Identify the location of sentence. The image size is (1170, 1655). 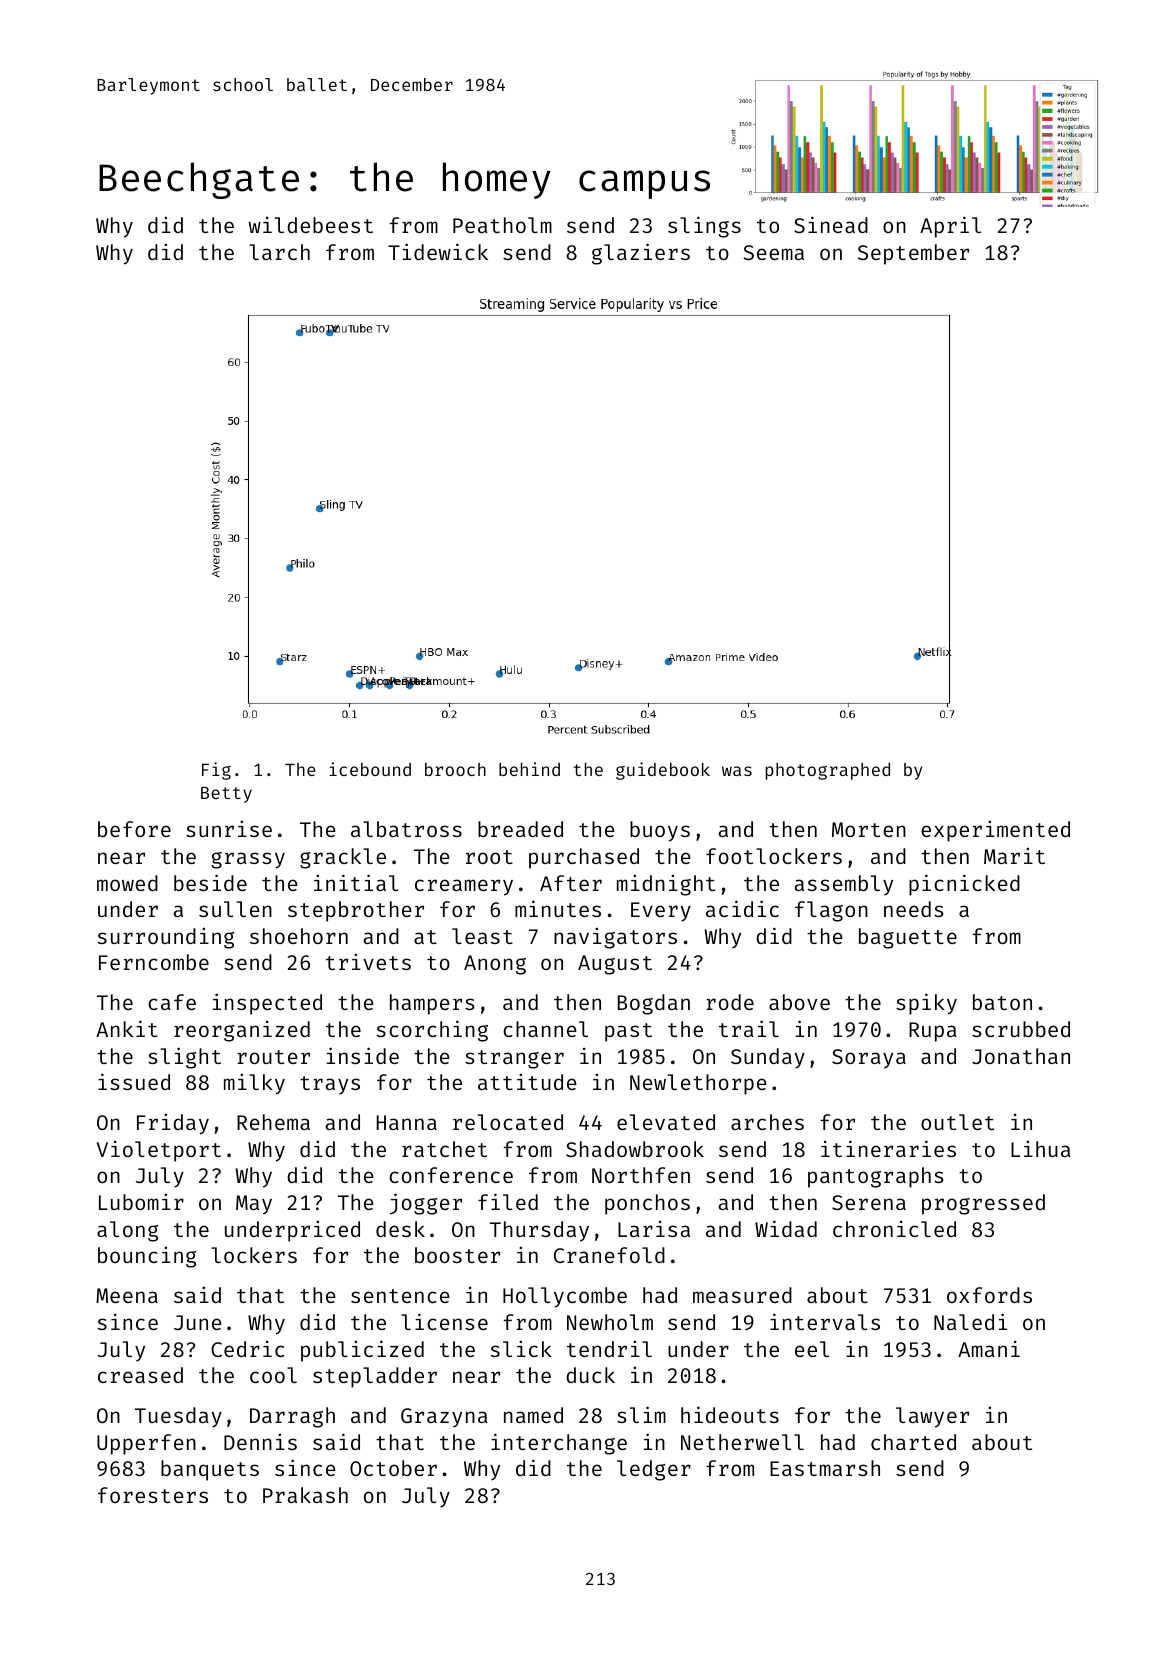
(400, 1296).
